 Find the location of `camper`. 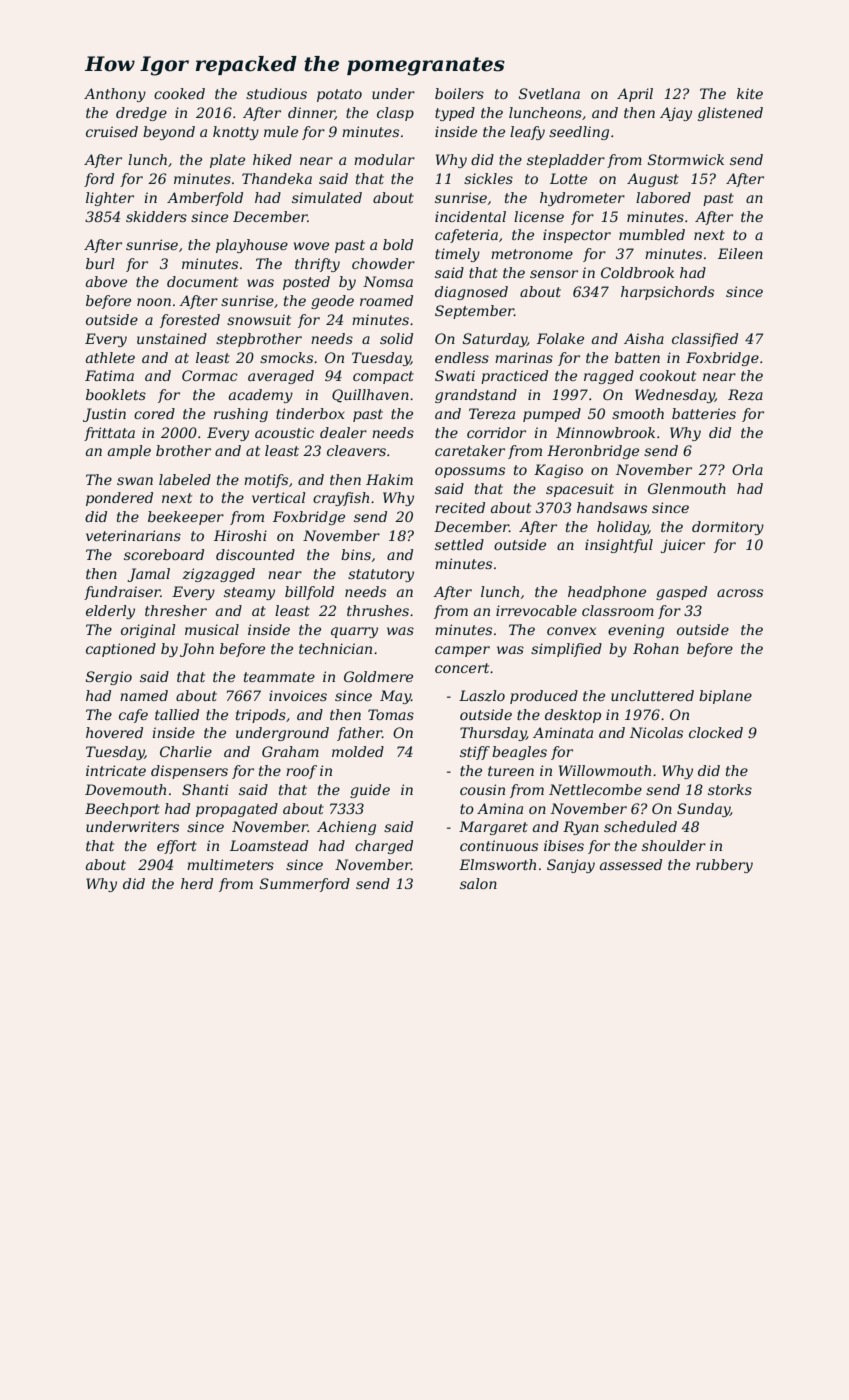

camper is located at coordinates (462, 651).
